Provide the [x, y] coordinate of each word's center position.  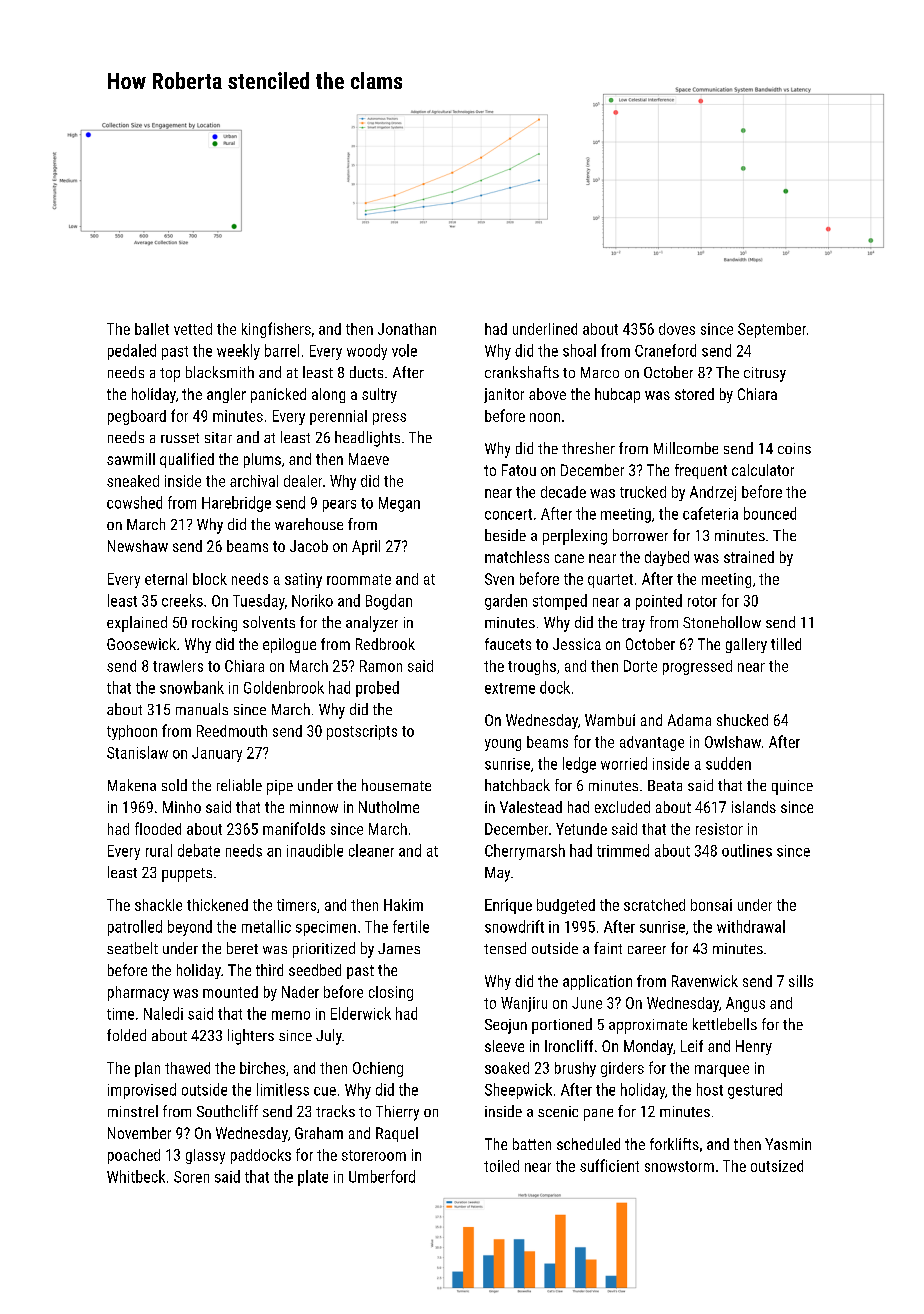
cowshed [134, 502]
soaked [507, 1068]
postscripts [362, 732]
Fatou [519, 470]
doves [677, 329]
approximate [648, 1026]
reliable [239, 785]
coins [794, 448]
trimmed [623, 850]
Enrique [508, 906]
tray [633, 625]
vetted [193, 329]
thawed [187, 1068]
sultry [379, 395]
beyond [190, 928]
